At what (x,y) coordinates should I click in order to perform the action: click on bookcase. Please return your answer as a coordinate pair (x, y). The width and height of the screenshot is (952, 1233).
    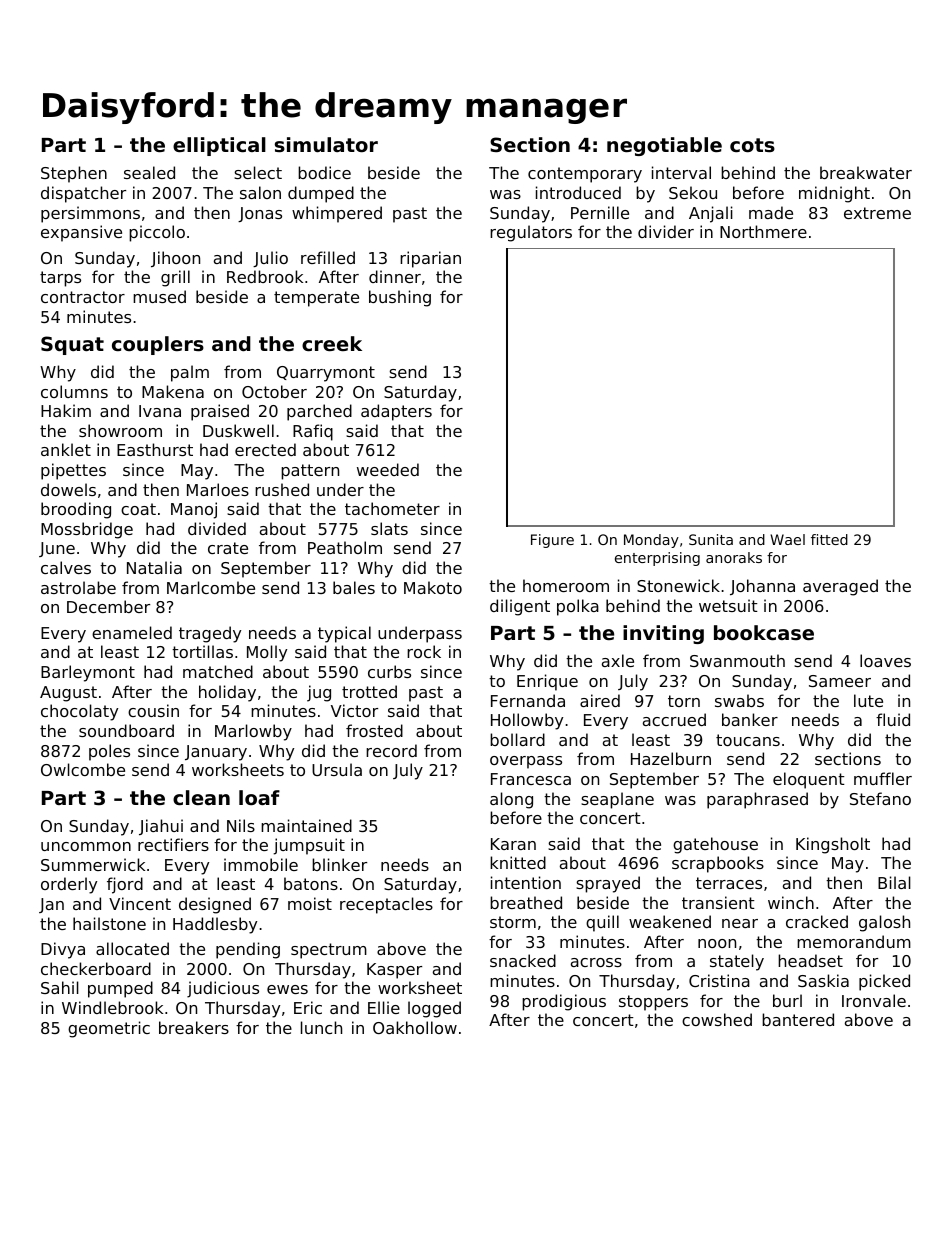
    Looking at the image, I should click on (764, 632).
